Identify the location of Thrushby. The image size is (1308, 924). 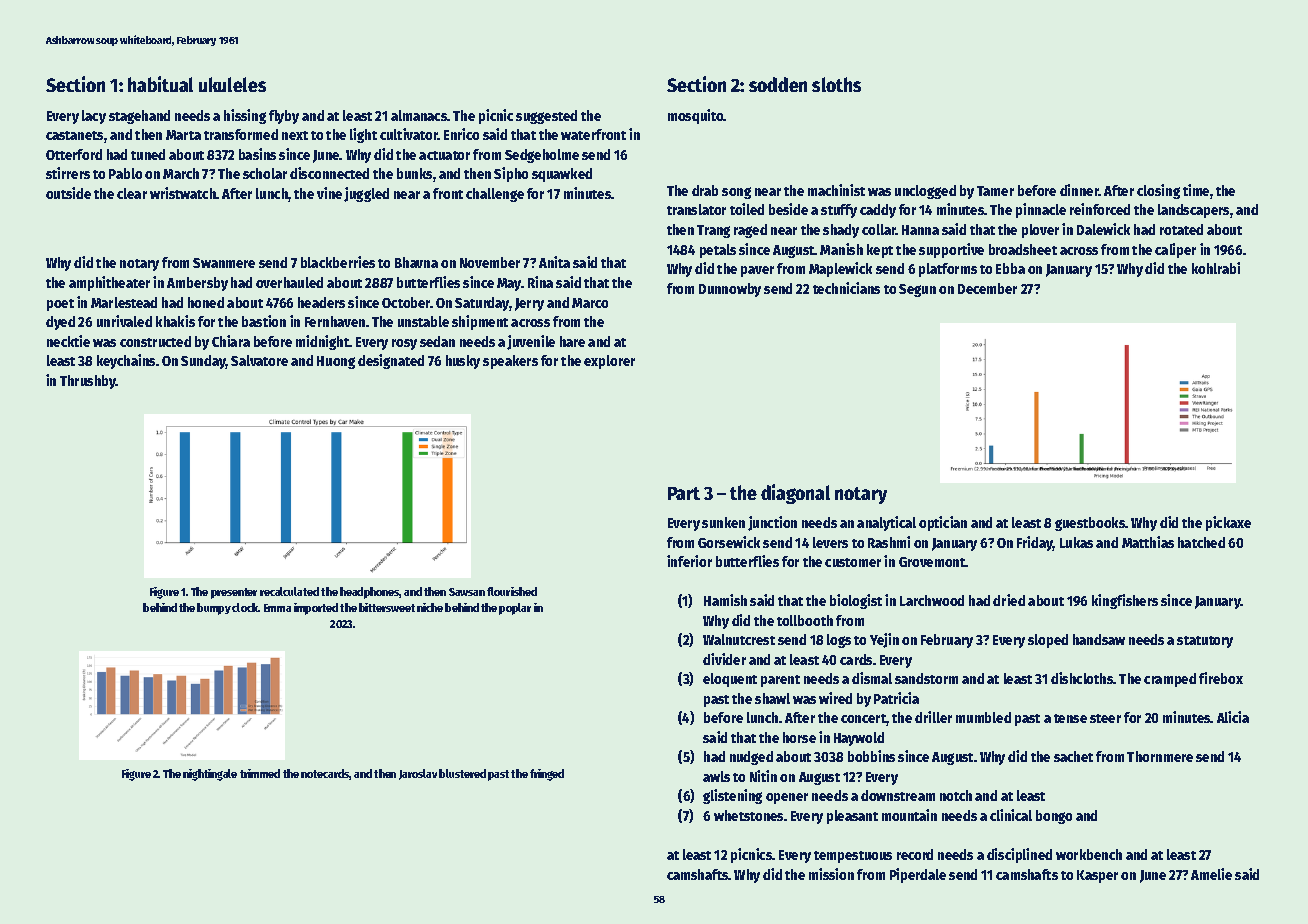
(88, 382).
